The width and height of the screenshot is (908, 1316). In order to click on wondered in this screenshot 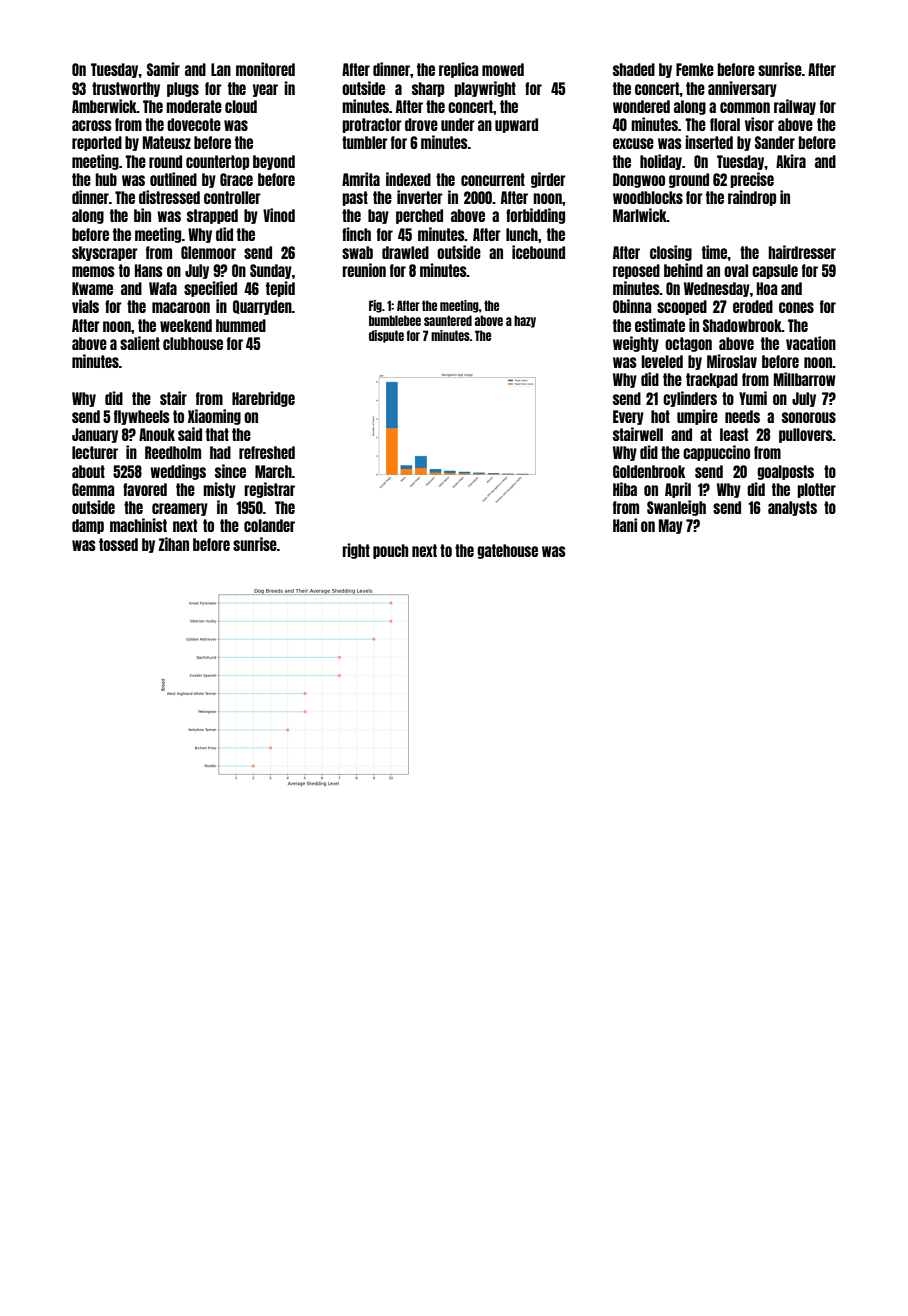, I will do `click(641, 106)`.
